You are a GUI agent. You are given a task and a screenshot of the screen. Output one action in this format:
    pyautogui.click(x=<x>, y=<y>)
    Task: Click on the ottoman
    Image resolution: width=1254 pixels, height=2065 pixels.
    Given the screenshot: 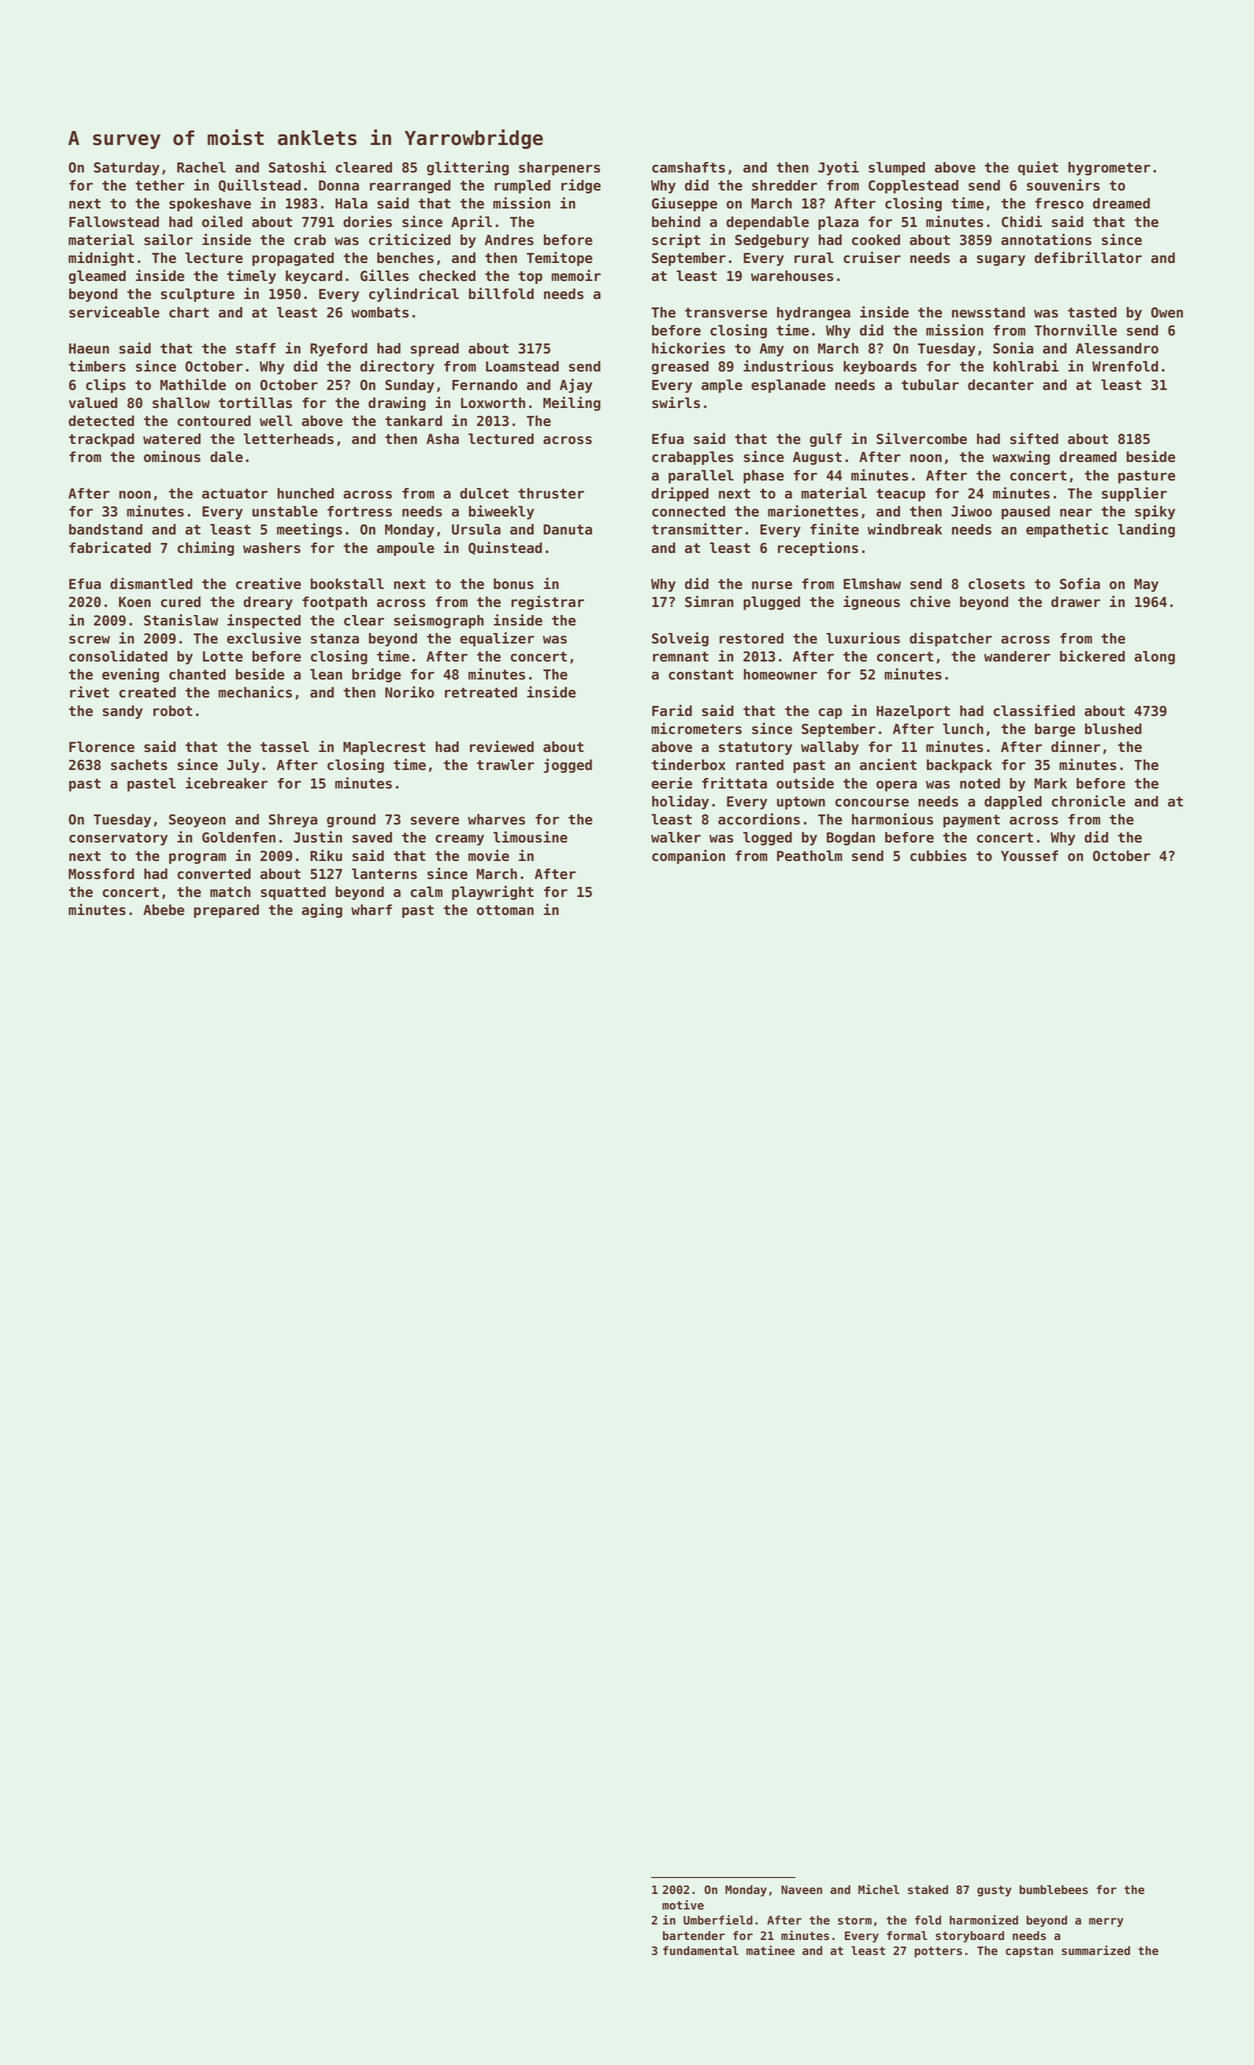 What is the action you would take?
    pyautogui.click(x=505, y=910)
